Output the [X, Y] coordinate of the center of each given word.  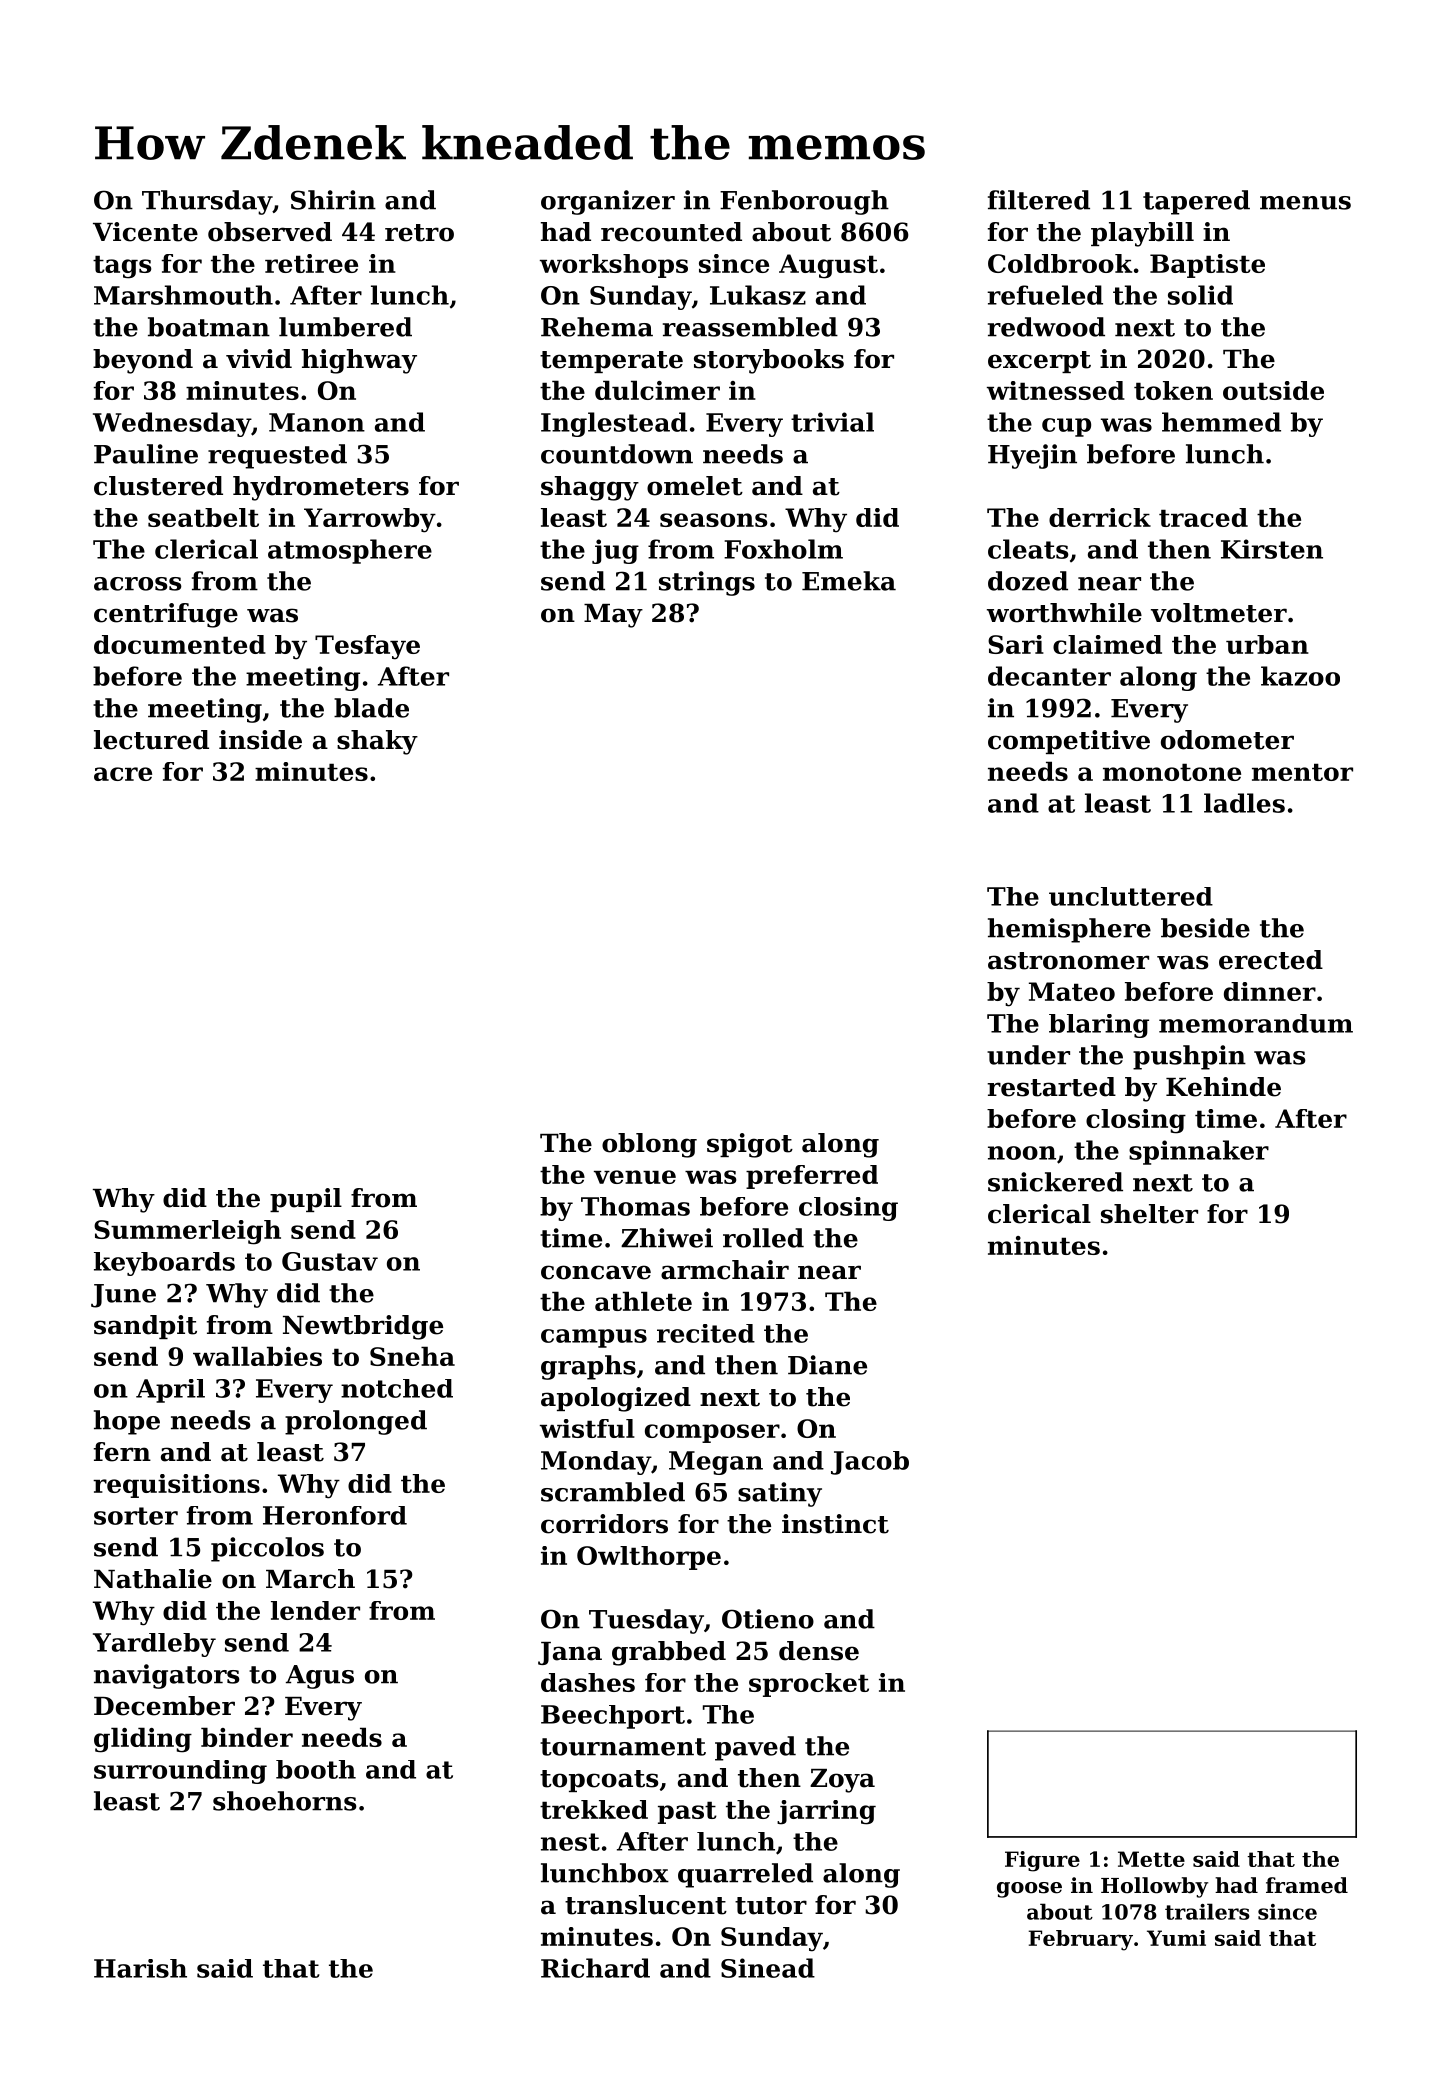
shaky [377, 742]
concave [596, 1272]
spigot [750, 1145]
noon [1022, 1153]
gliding [143, 1740]
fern [122, 1452]
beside [1205, 928]
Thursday [207, 202]
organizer [608, 202]
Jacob [870, 1463]
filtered [1039, 200]
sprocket [809, 1685]
